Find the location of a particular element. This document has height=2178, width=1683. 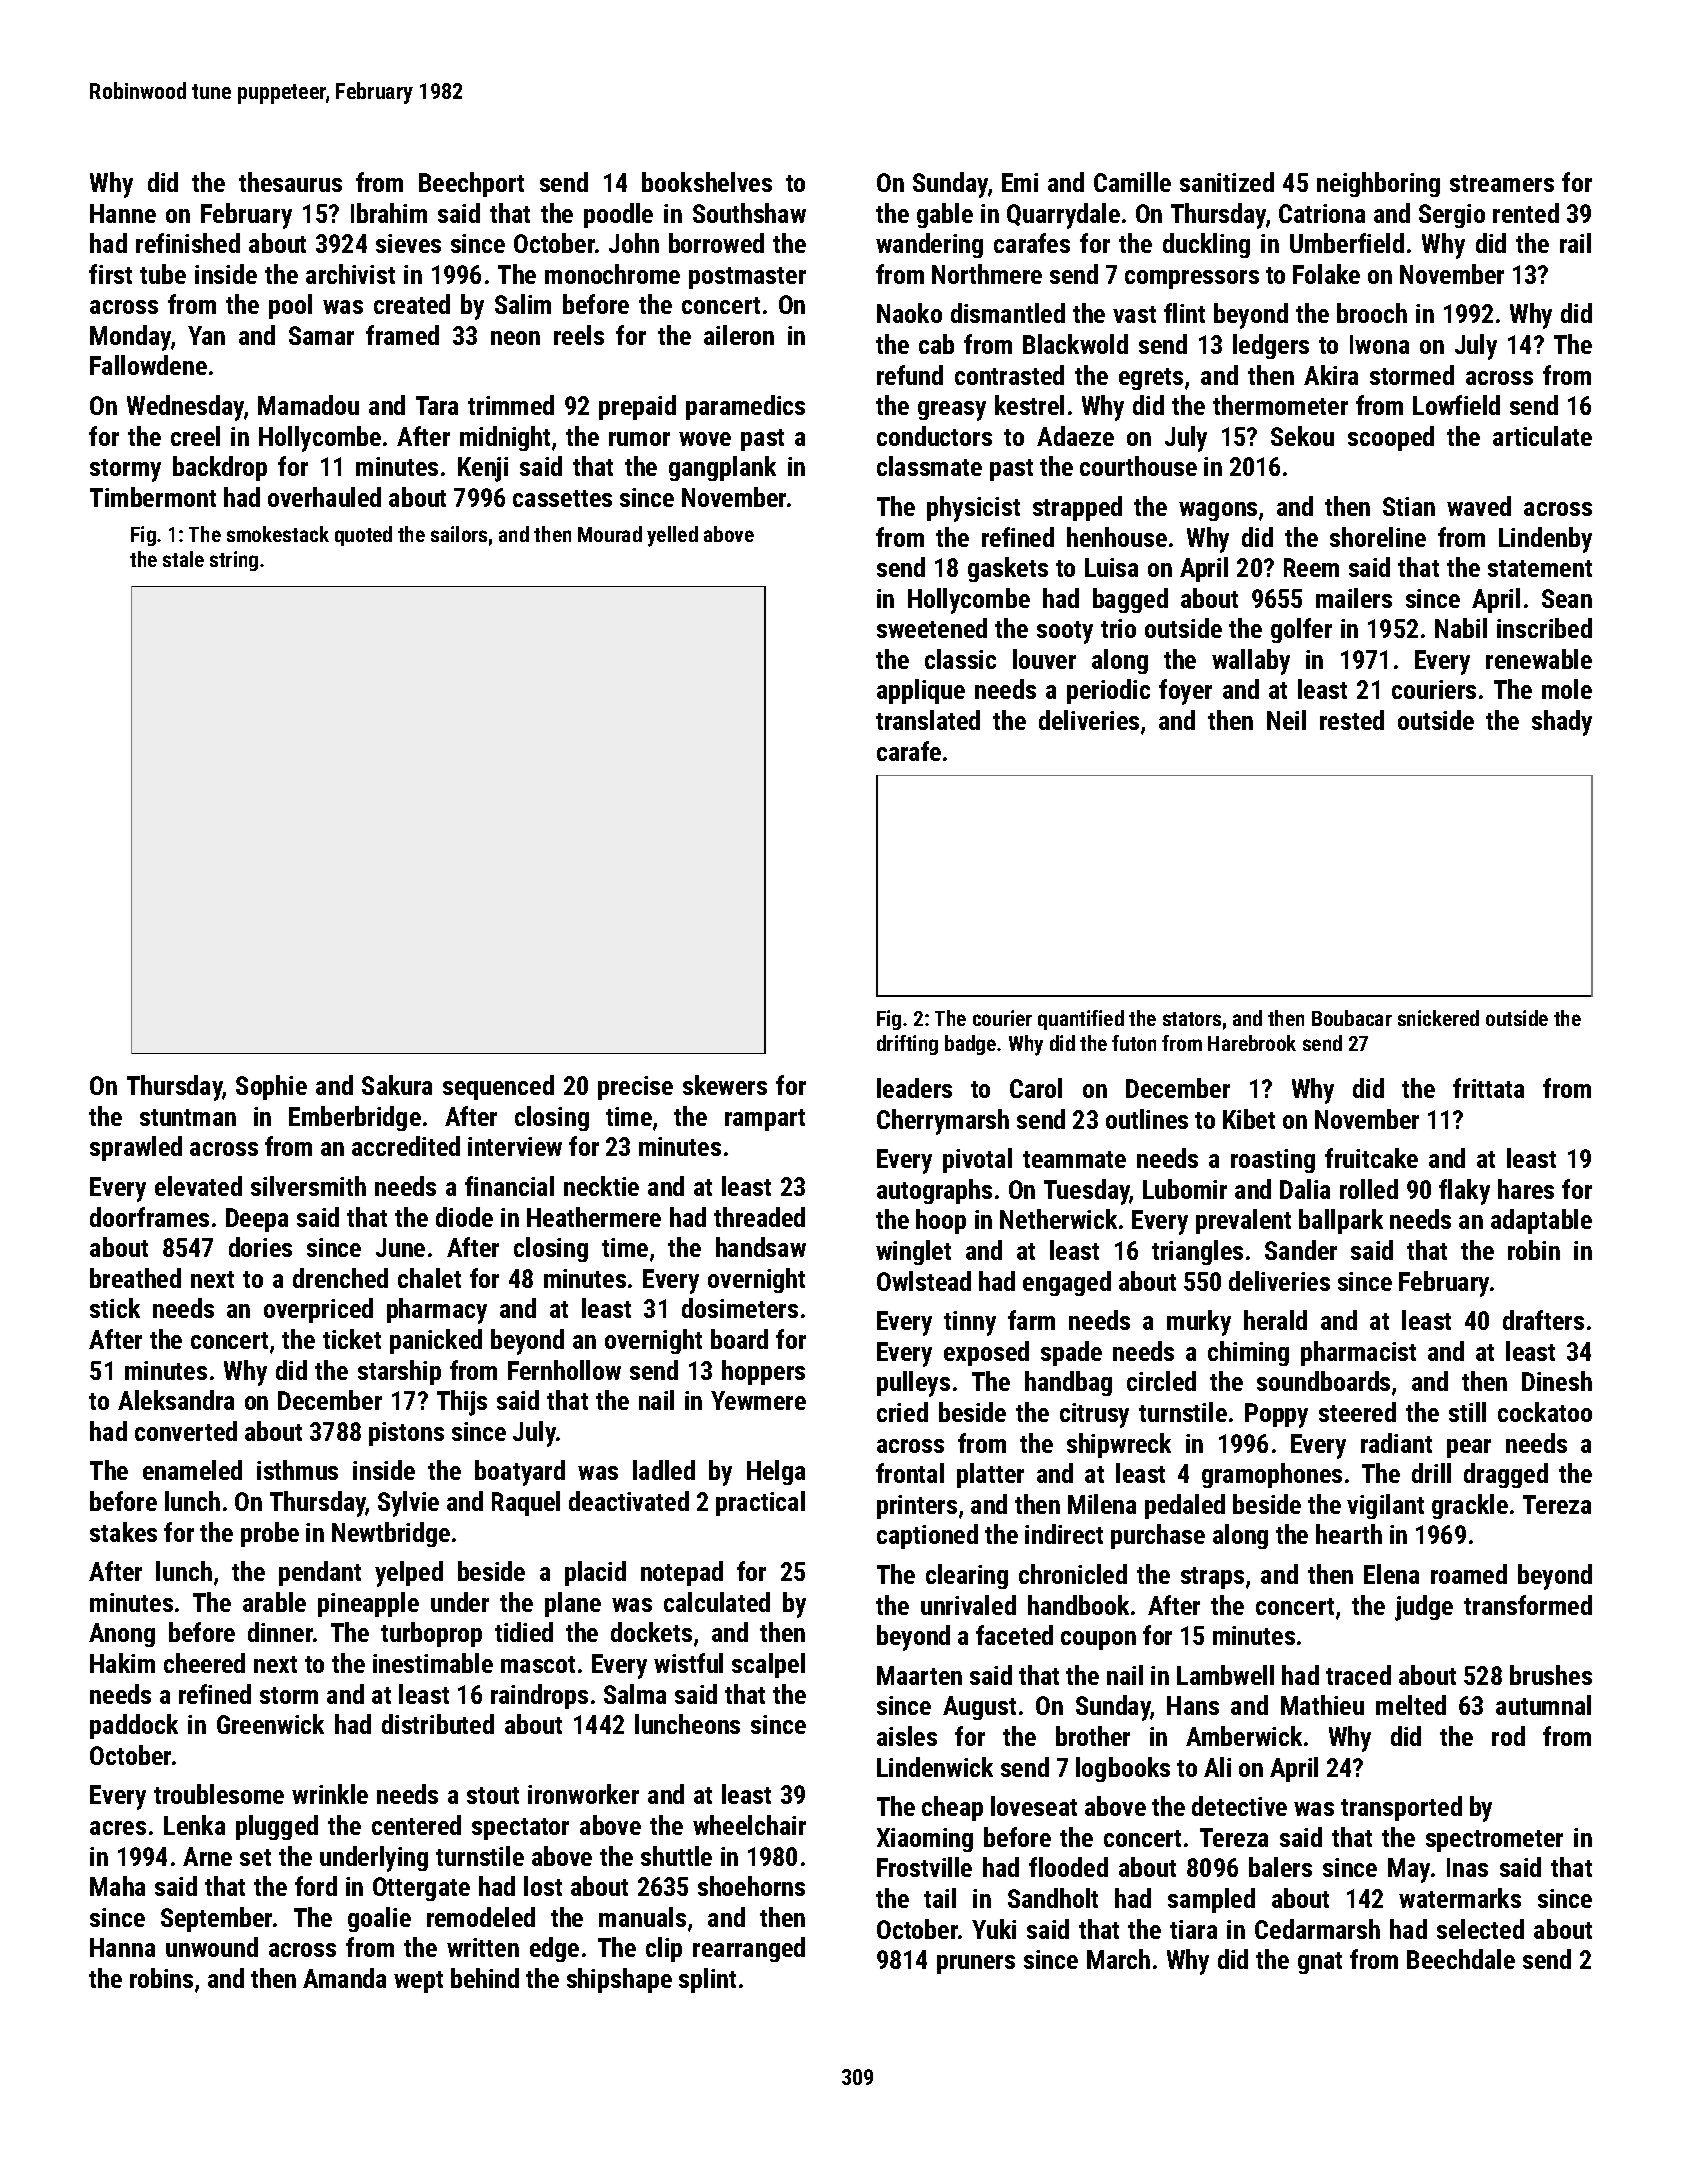

streamers is located at coordinates (1502, 183).
